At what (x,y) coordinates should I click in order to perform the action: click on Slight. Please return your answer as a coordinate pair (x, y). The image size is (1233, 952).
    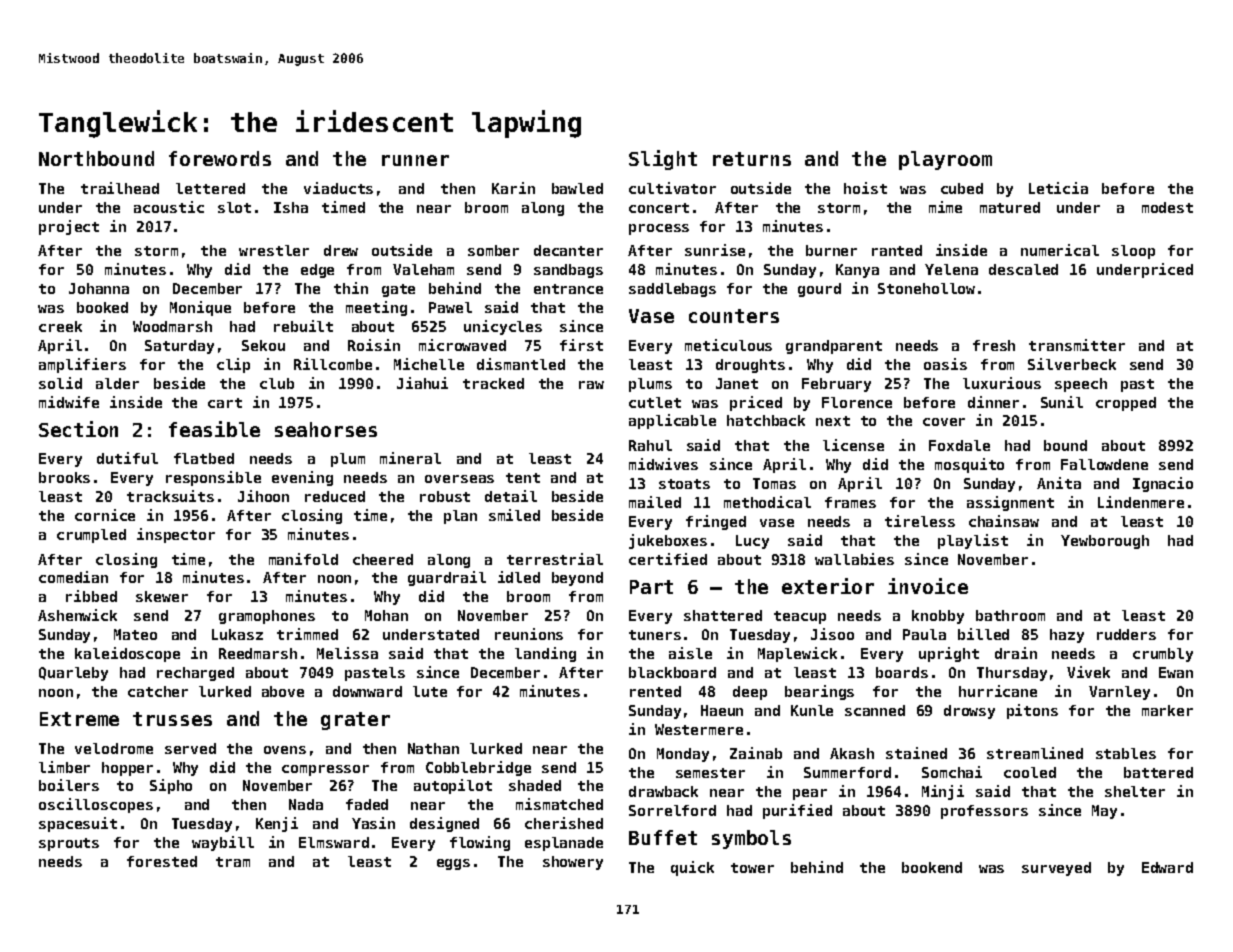
    Looking at the image, I should click on (663, 160).
